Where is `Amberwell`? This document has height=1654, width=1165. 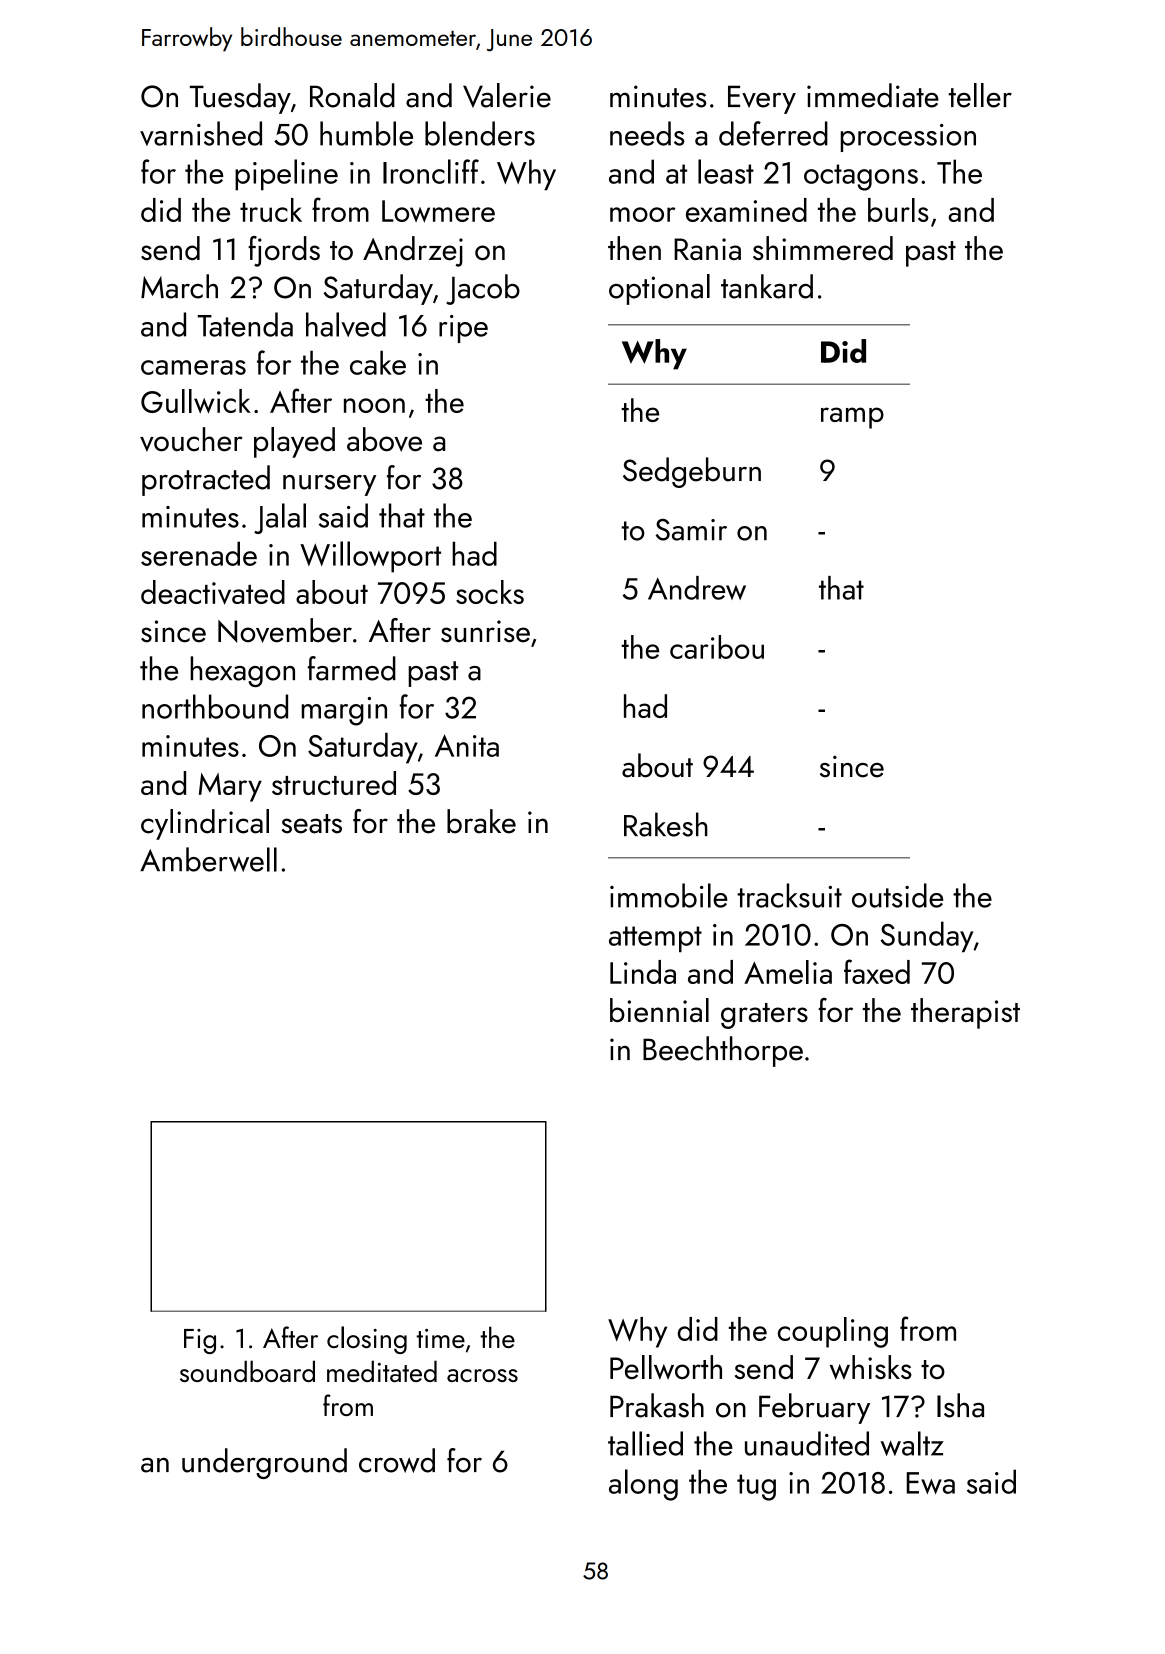
Amberwell is located at coordinates (208, 859).
